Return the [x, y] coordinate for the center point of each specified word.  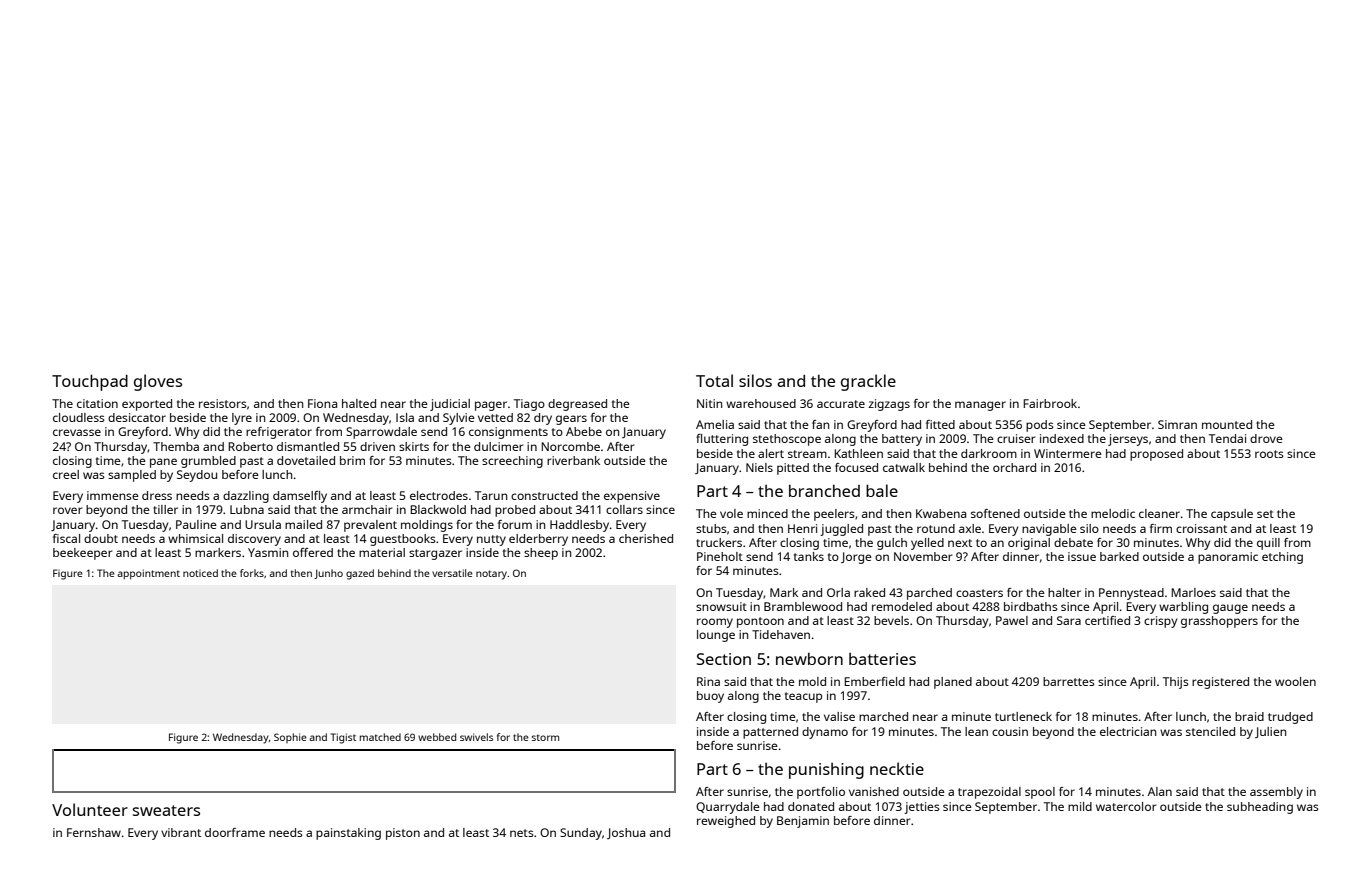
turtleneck [1023, 716]
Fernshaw [94, 832]
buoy [710, 697]
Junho [328, 574]
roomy [715, 623]
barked [1119, 556]
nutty [491, 540]
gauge [1230, 609]
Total [714, 380]
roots [1269, 454]
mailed [303, 524]
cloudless [79, 417]
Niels [759, 467]
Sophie [290, 738]
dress [157, 495]
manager [980, 406]
